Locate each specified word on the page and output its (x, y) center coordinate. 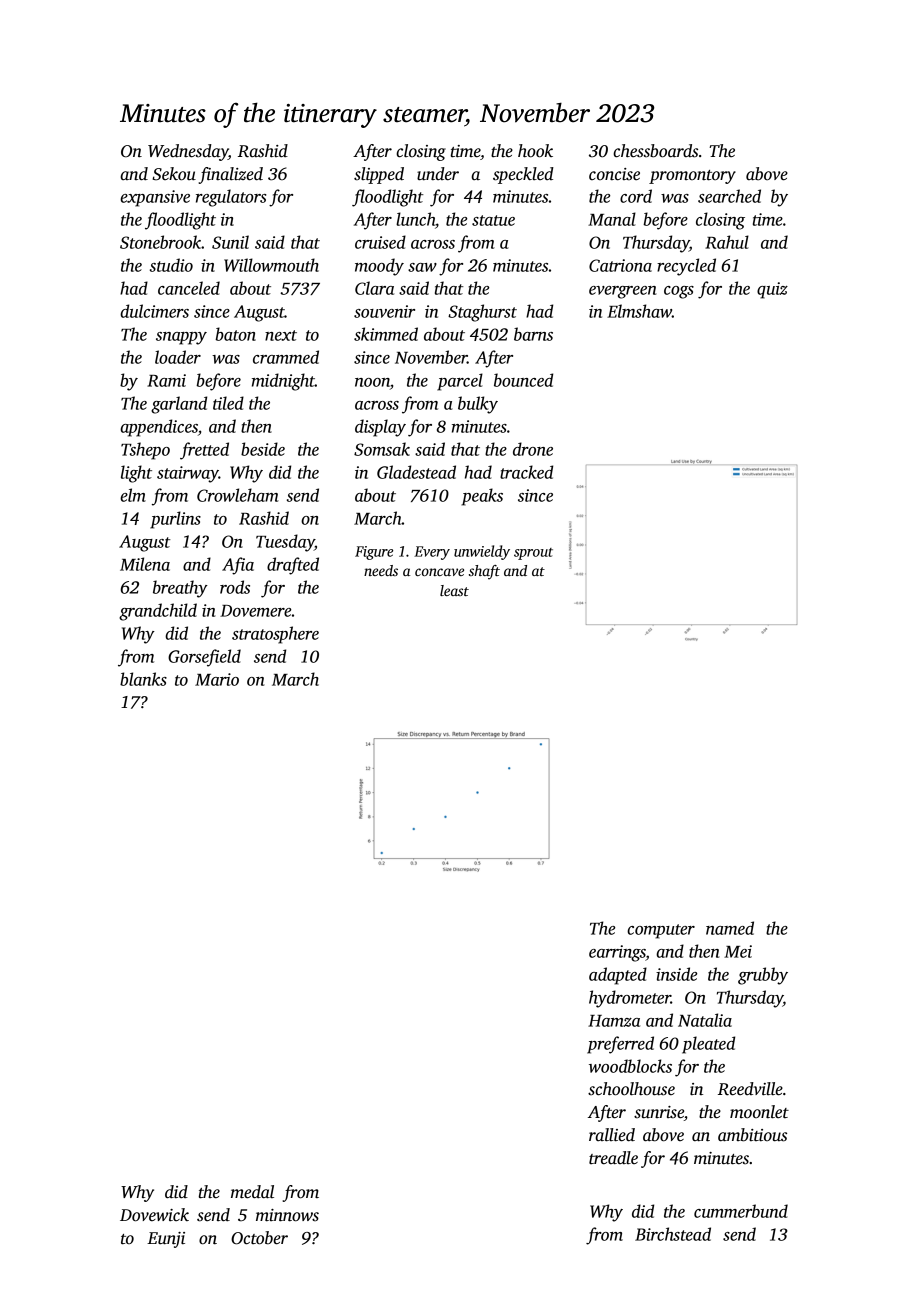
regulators (231, 198)
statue (493, 220)
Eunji (166, 1240)
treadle (613, 1158)
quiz (772, 290)
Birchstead (673, 1234)
